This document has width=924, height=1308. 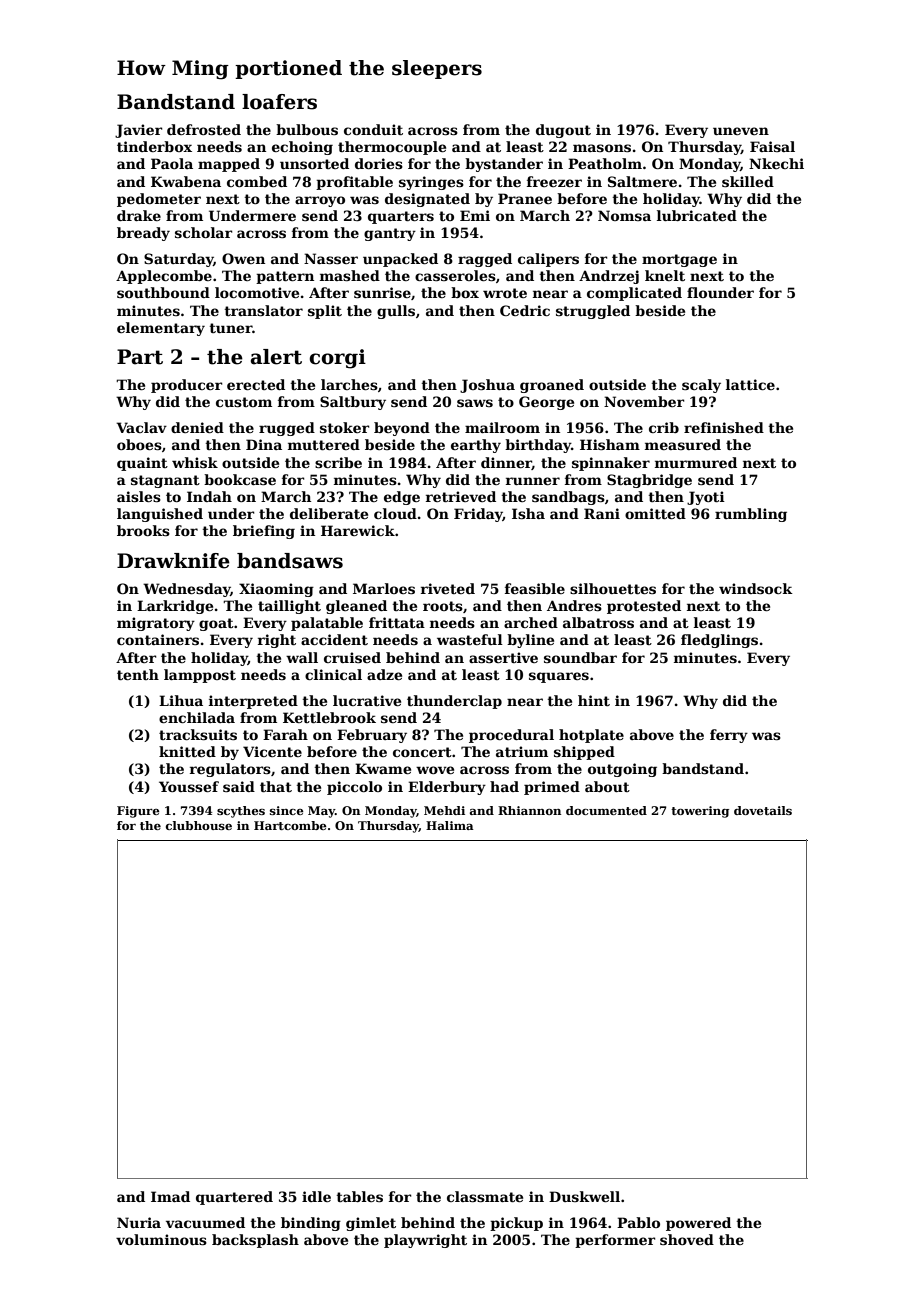 What do you see at coordinates (384, 588) in the document?
I see `Marloes` at bounding box center [384, 588].
